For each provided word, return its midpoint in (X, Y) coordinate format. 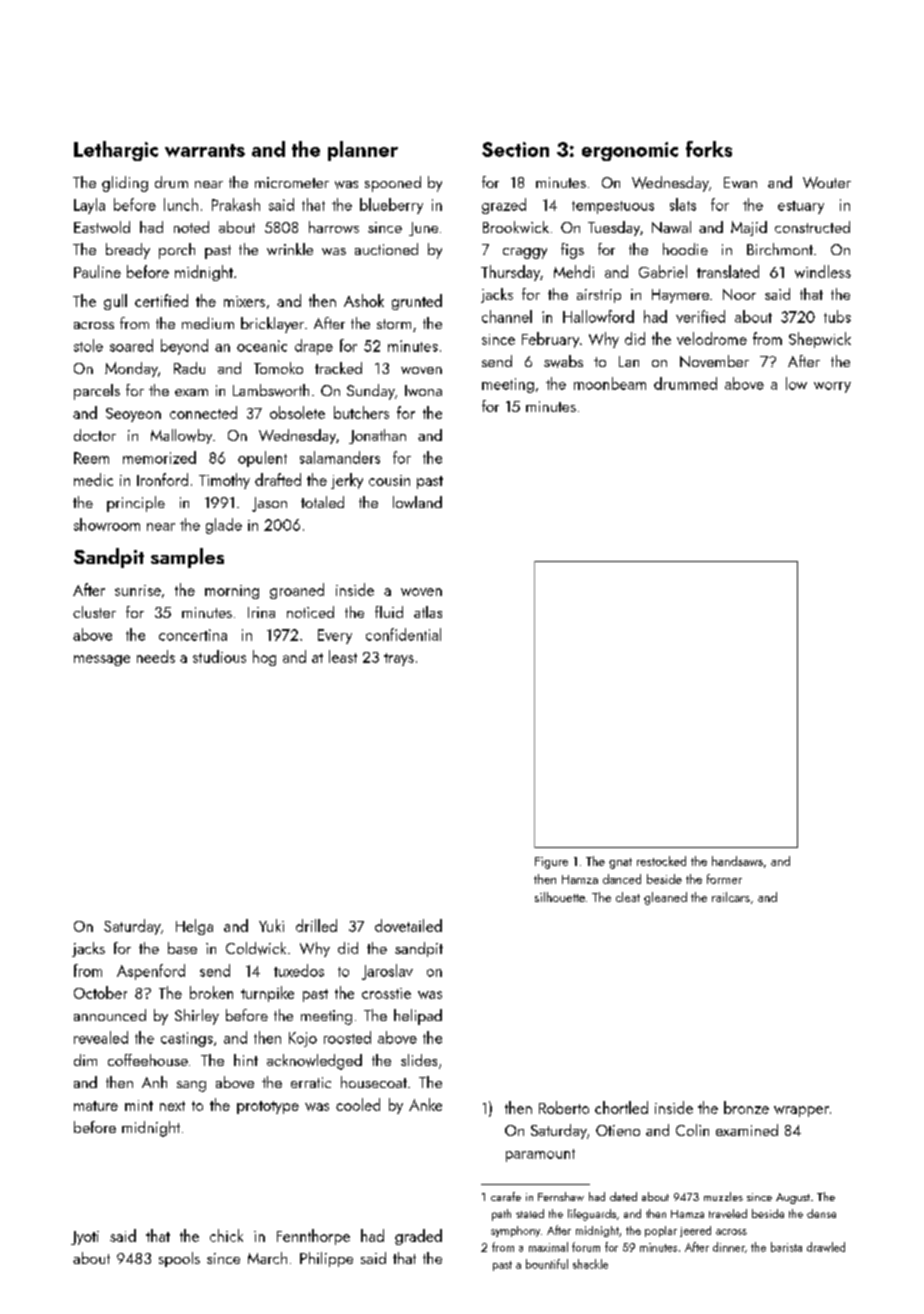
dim (85, 1060)
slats (683, 204)
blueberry (391, 206)
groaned (297, 591)
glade (224, 526)
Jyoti (85, 1238)
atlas (428, 612)
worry (832, 387)
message (102, 660)
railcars (731, 897)
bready (128, 251)
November (714, 361)
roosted (347, 1037)
